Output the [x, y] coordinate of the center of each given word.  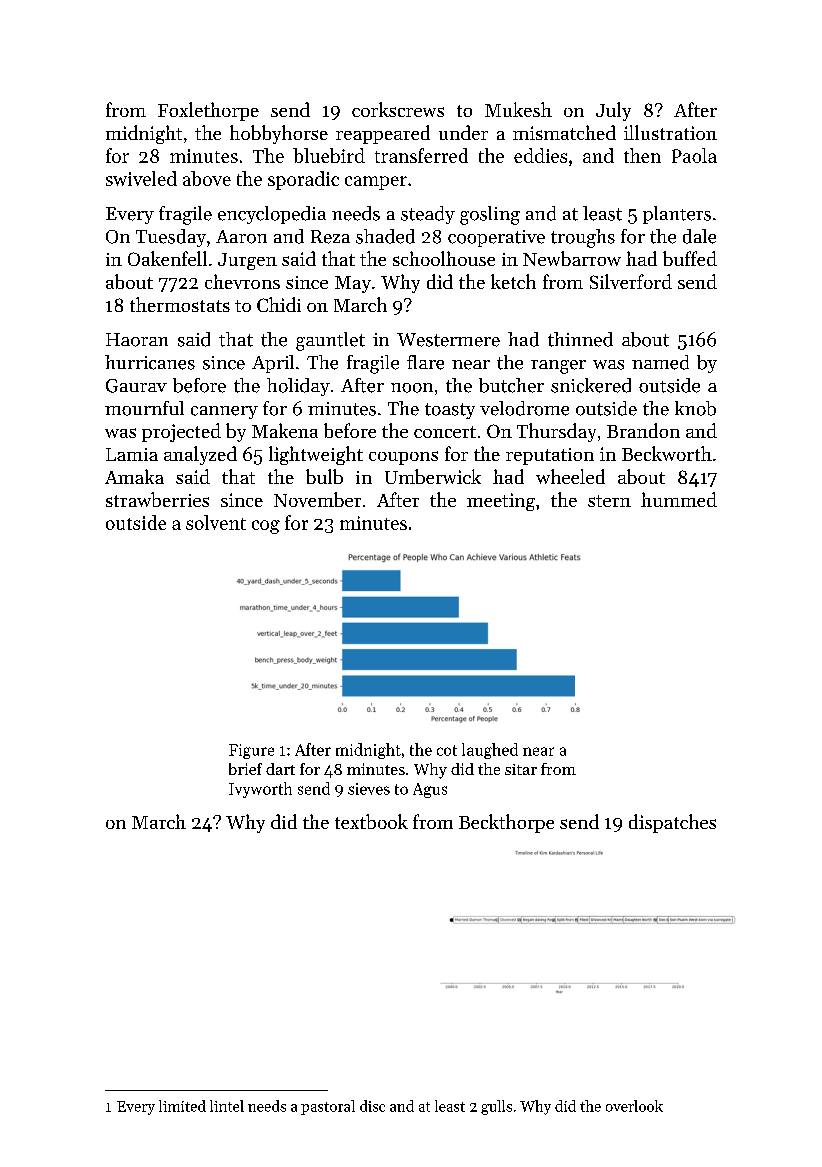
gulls [496, 1107]
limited [182, 1106]
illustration [670, 132]
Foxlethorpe [208, 111]
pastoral [328, 1107]
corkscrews [398, 109]
